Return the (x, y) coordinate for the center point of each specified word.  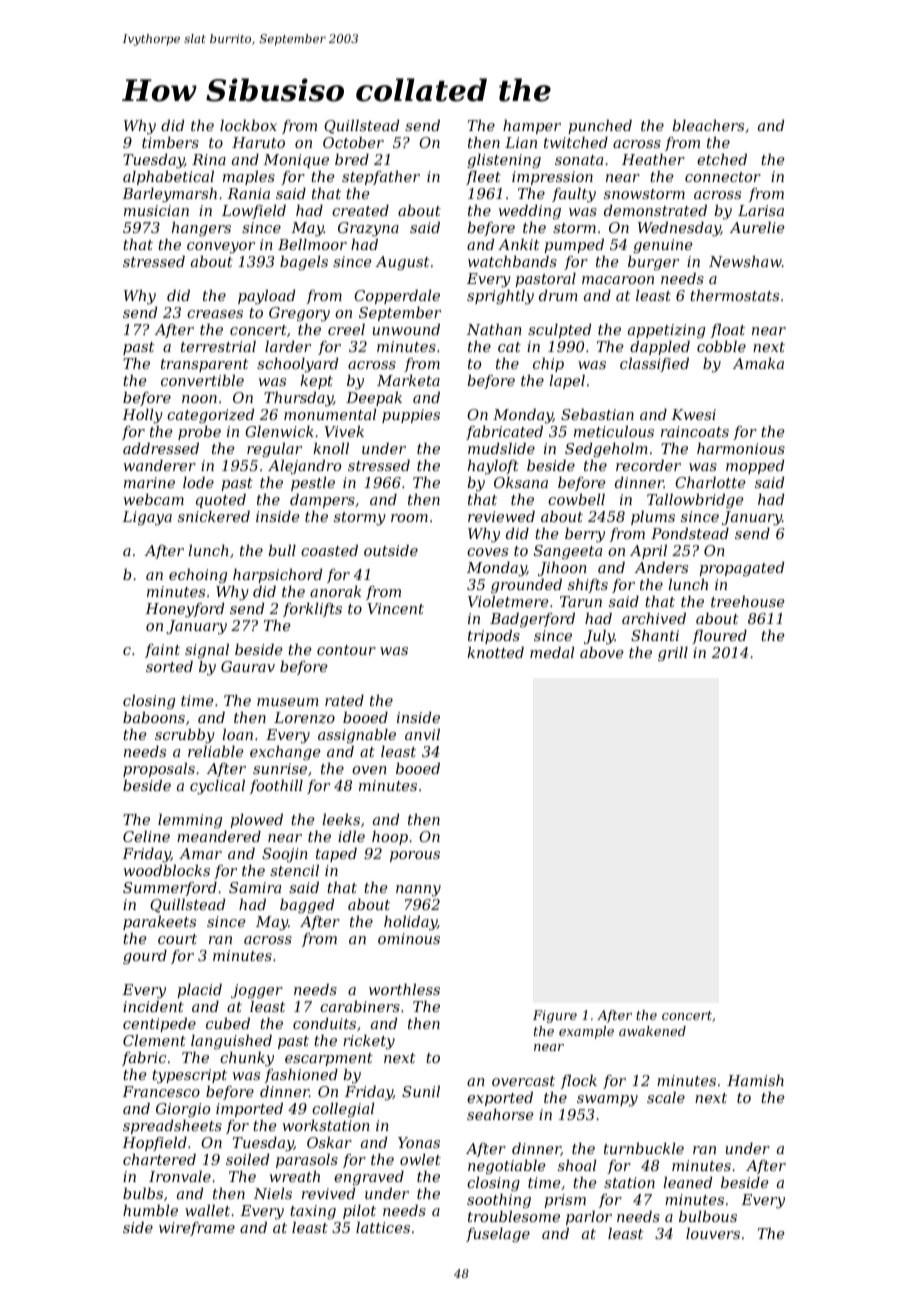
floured (719, 637)
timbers (170, 142)
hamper (532, 127)
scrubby (185, 736)
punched (600, 127)
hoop (390, 838)
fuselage (498, 1235)
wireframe (197, 1229)
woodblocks (167, 870)
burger (653, 263)
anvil (422, 734)
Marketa (408, 380)
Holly (142, 416)
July (599, 637)
